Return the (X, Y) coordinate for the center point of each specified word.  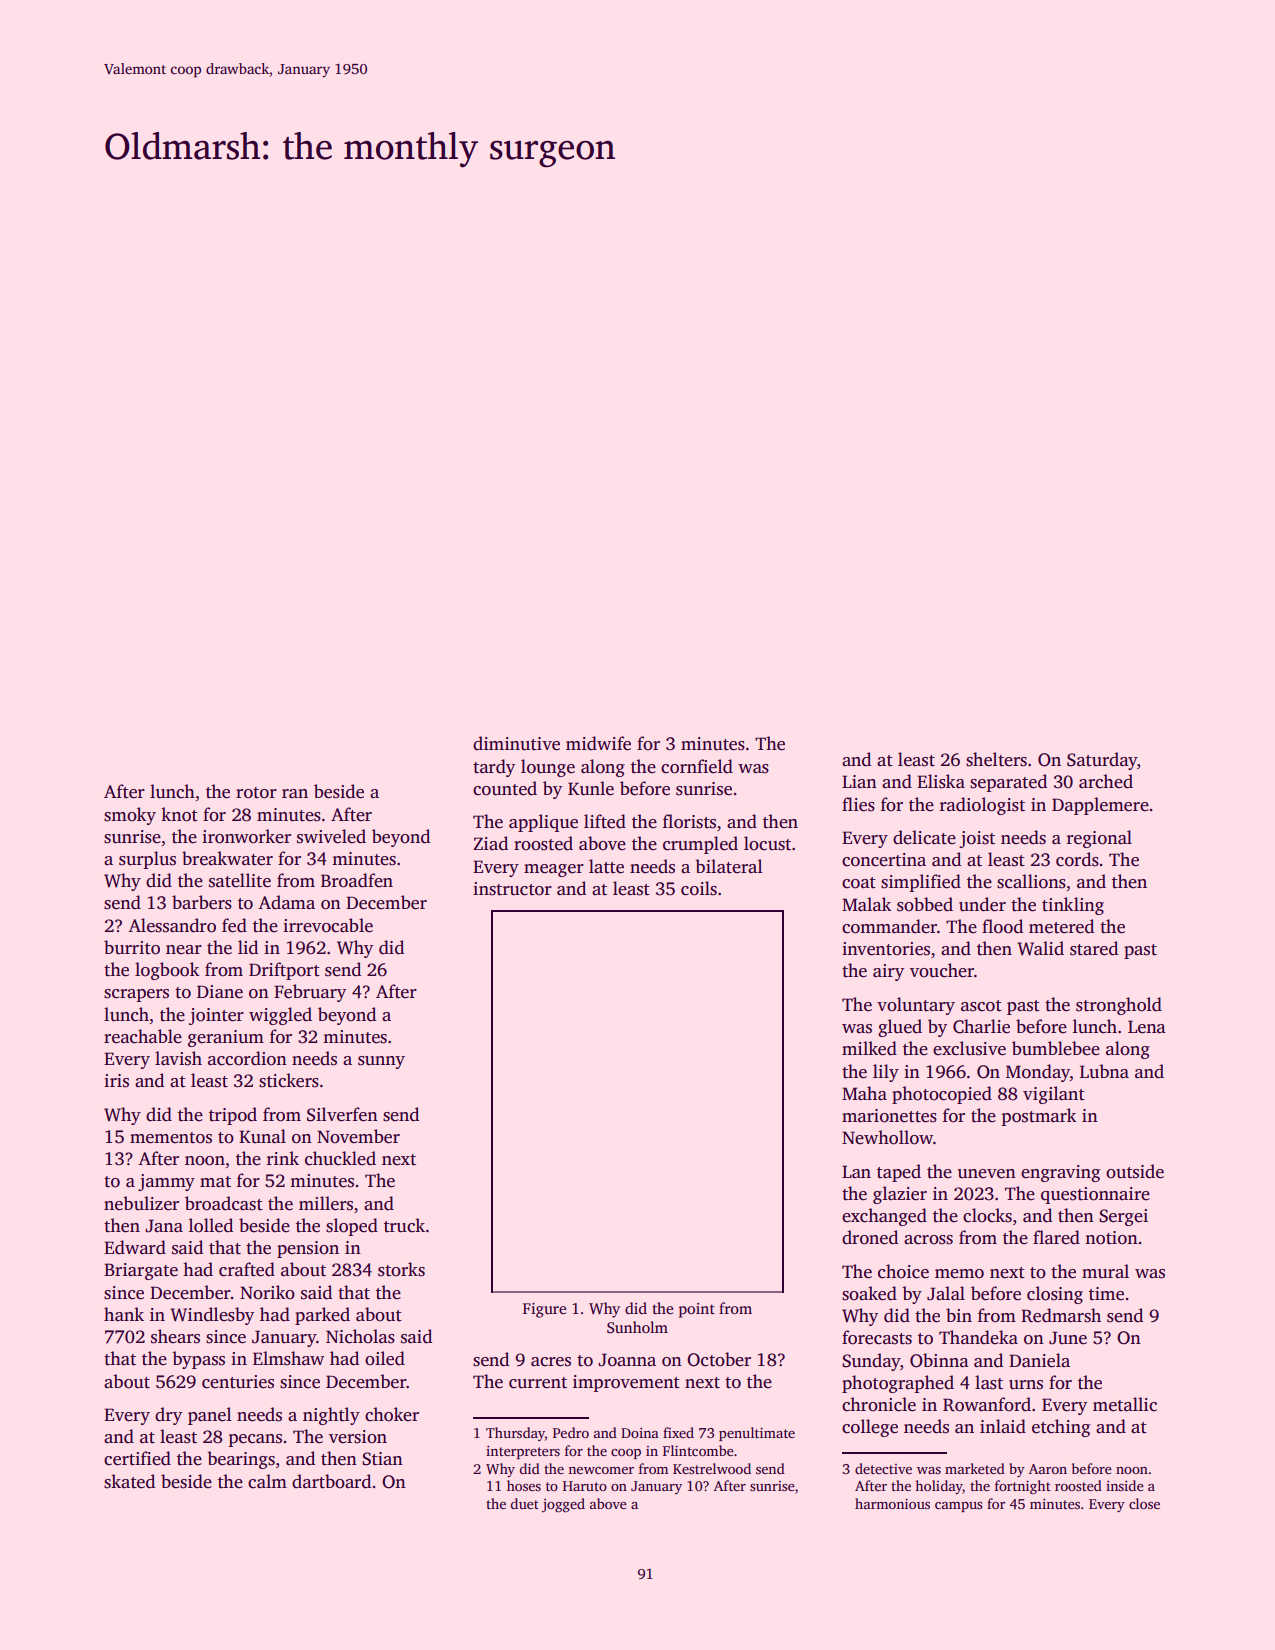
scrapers (136, 995)
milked (869, 1048)
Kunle (591, 788)
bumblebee (1056, 1048)
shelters (996, 759)
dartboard (331, 1481)
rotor (256, 793)
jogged (563, 1505)
